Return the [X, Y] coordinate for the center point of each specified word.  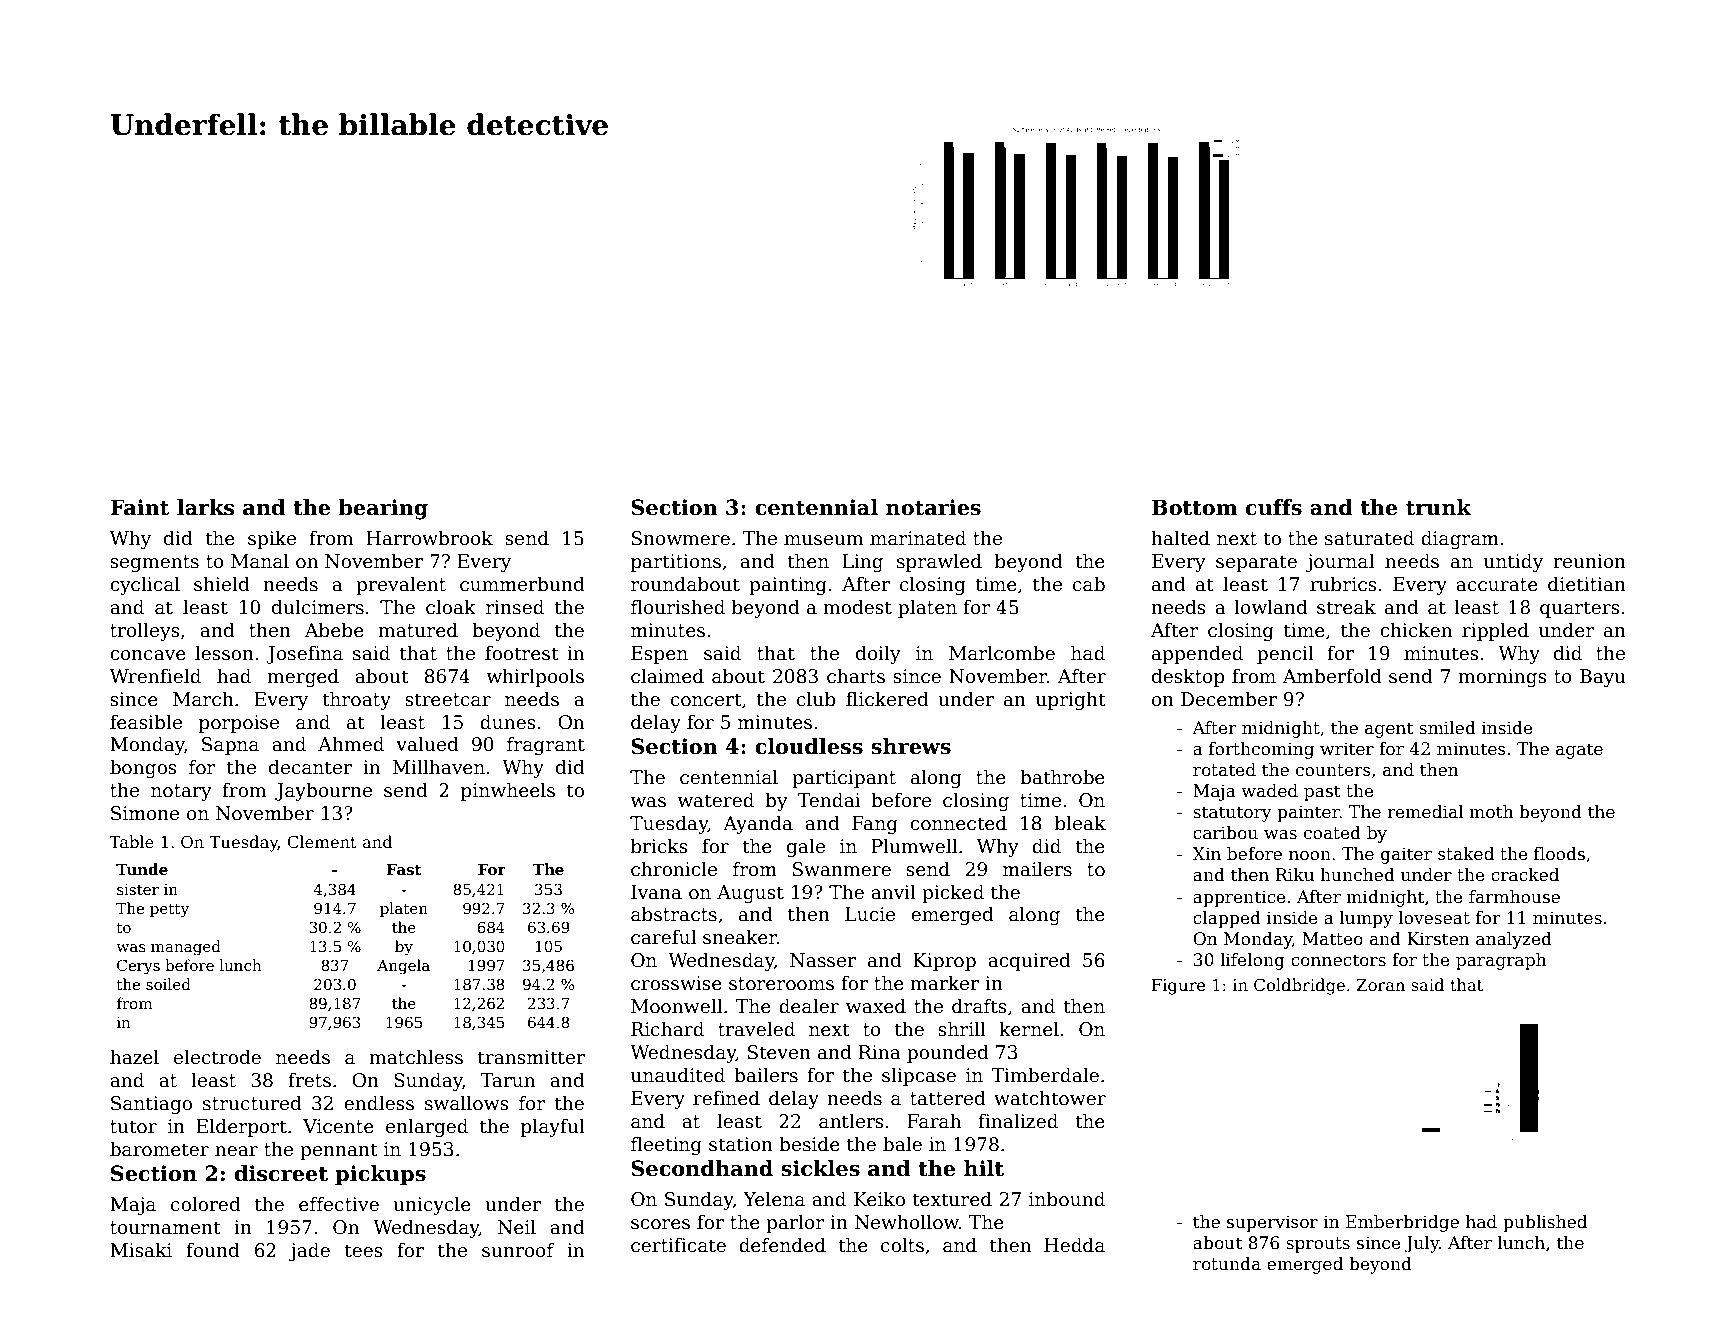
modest [857, 607]
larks [206, 507]
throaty [356, 700]
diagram [1460, 539]
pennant [339, 1151]
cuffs [1274, 507]
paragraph [1501, 961]
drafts [979, 1006]
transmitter [531, 1057]
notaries [933, 507]
